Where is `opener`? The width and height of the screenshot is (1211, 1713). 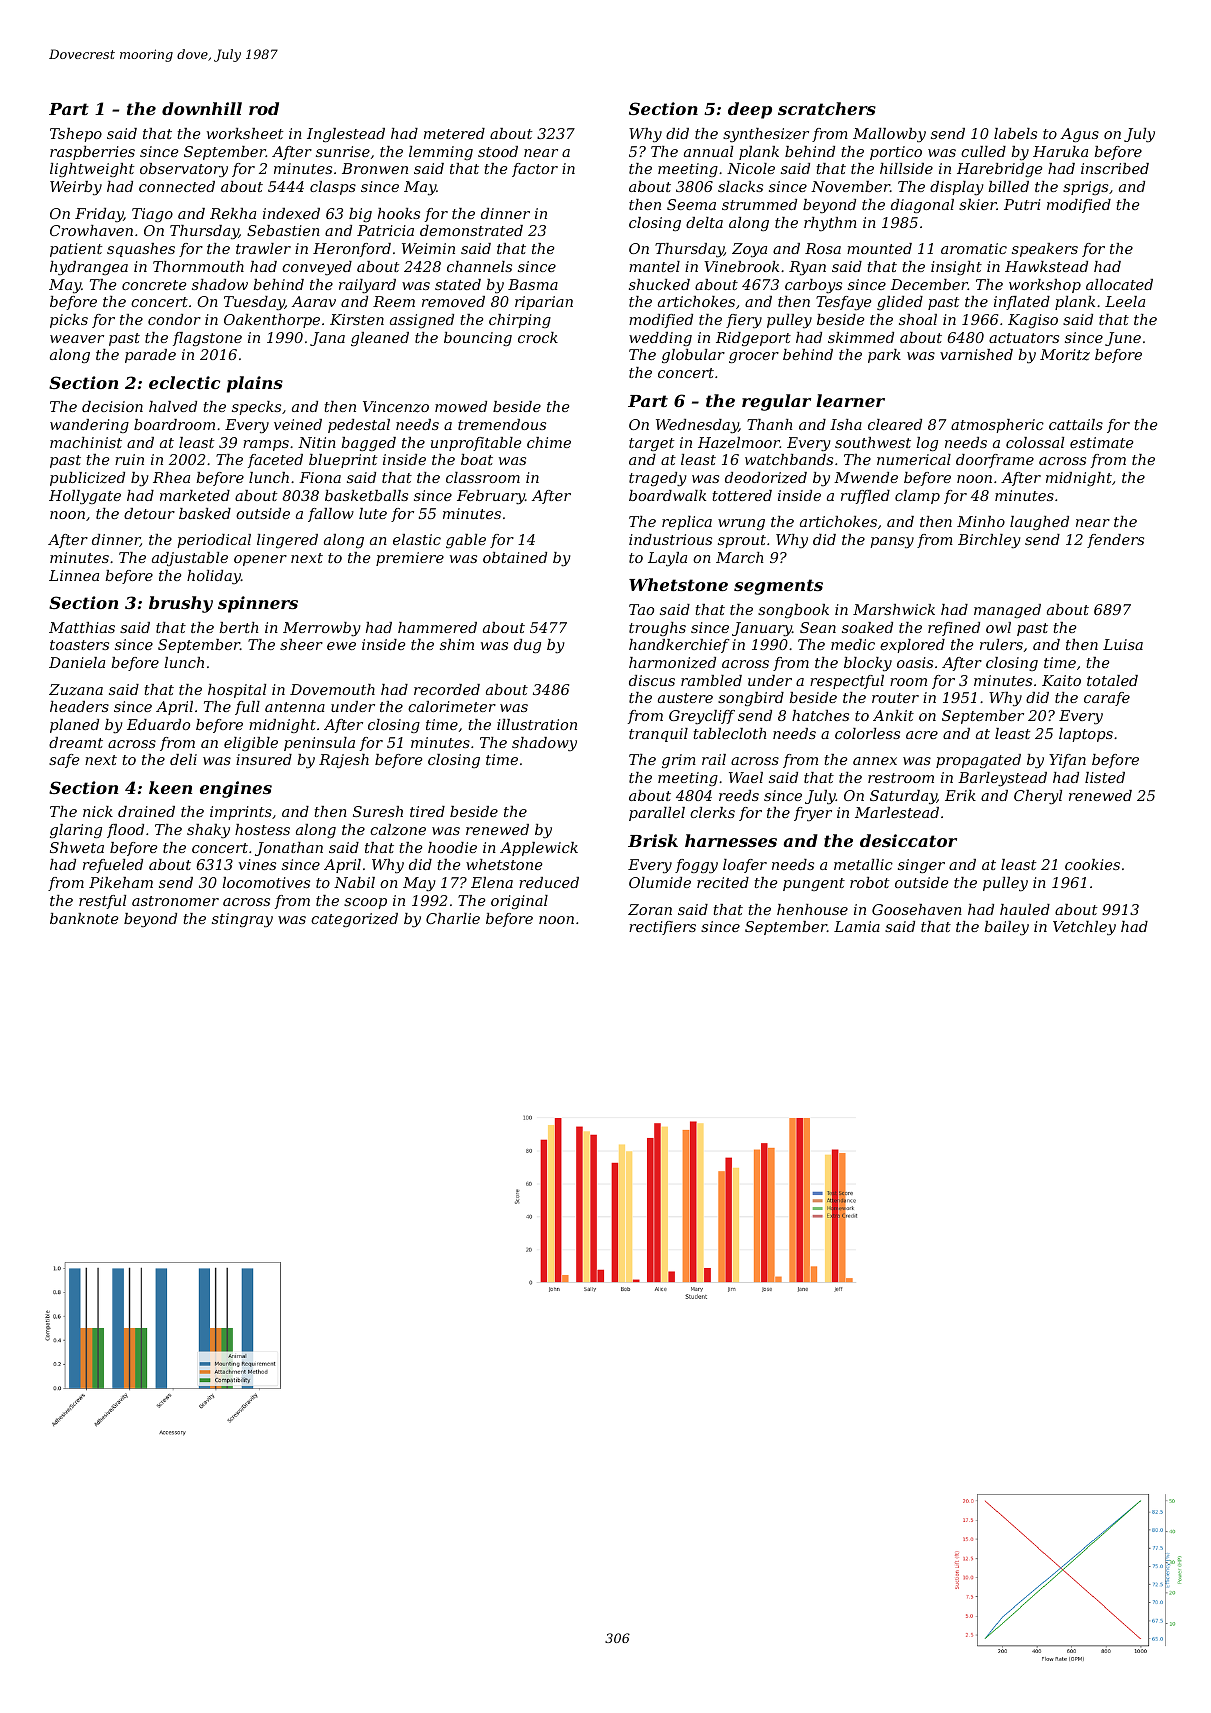
opener is located at coordinates (260, 560).
